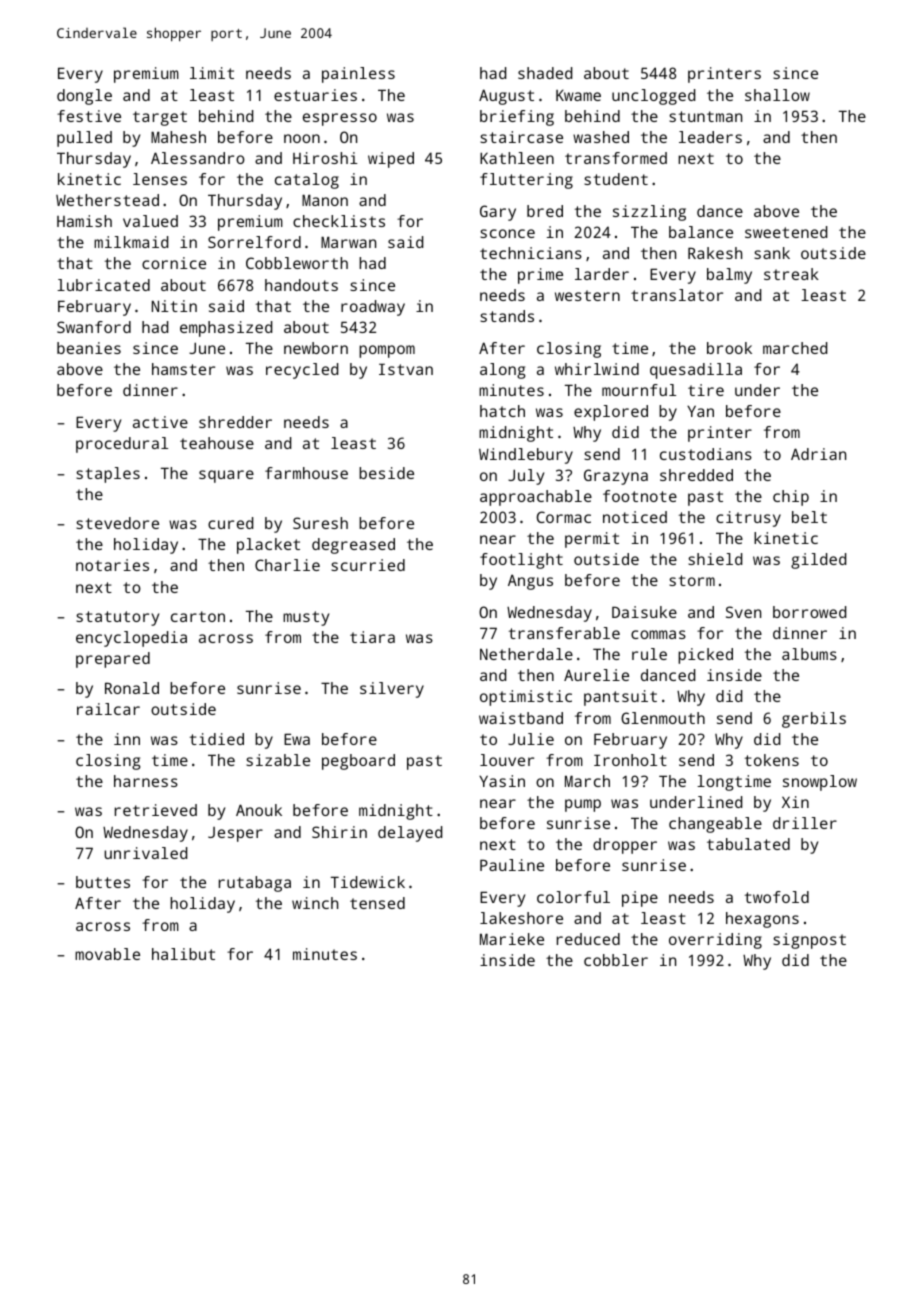  I want to click on driller, so click(805, 823).
